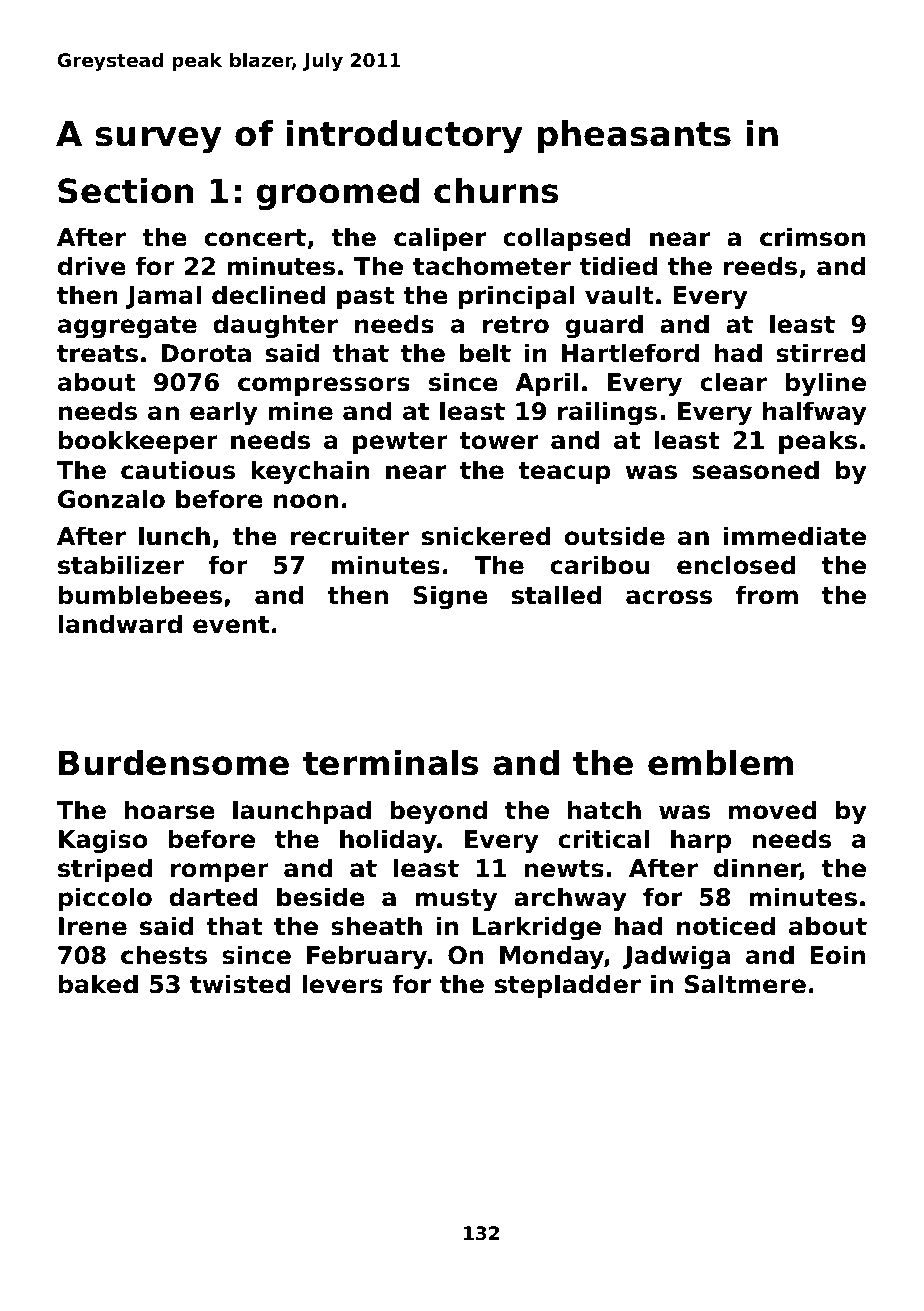  I want to click on terminals, so click(390, 763).
